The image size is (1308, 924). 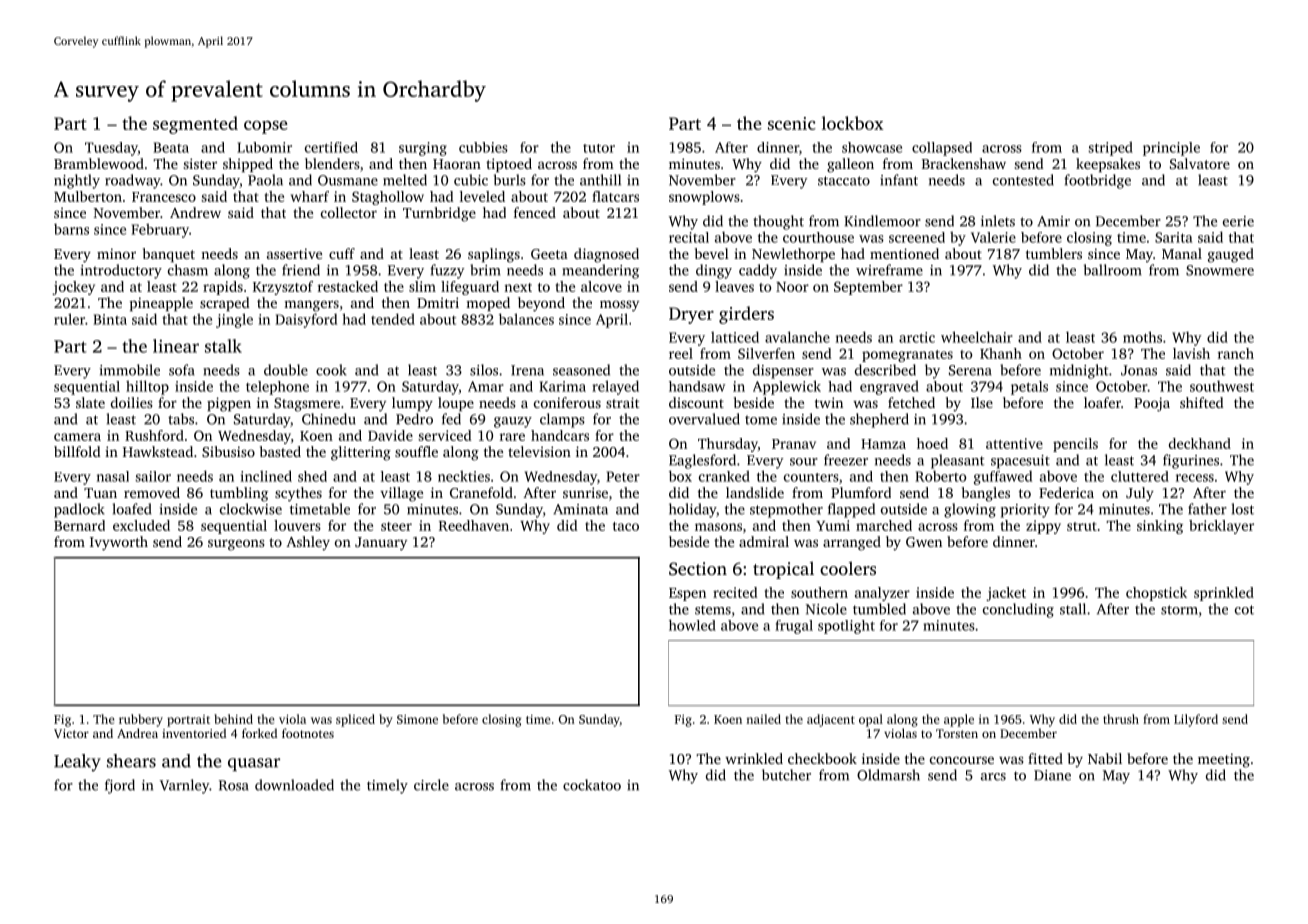 I want to click on tropical, so click(x=783, y=570).
